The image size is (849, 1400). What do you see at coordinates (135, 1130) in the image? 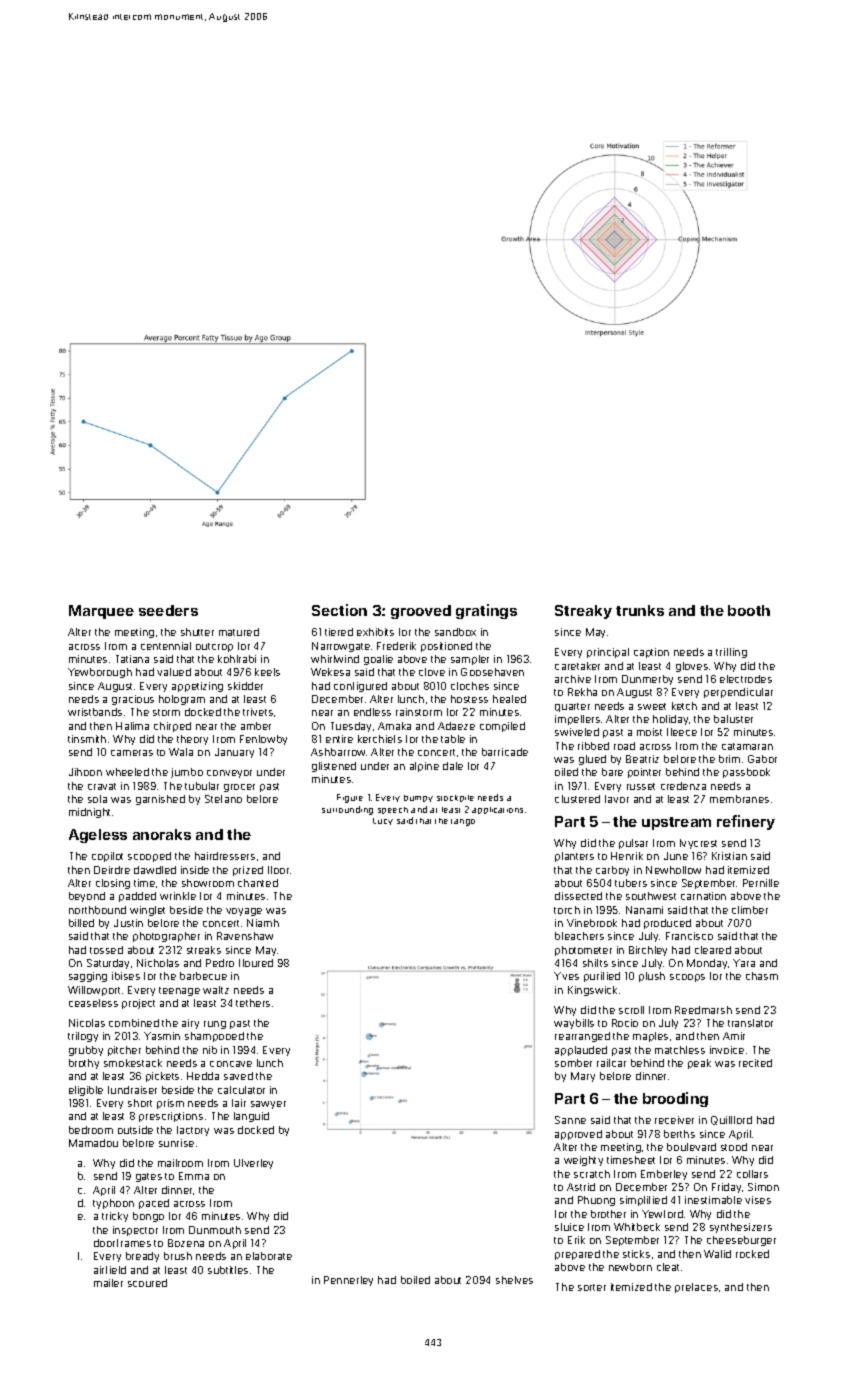
I see `outside` at bounding box center [135, 1130].
